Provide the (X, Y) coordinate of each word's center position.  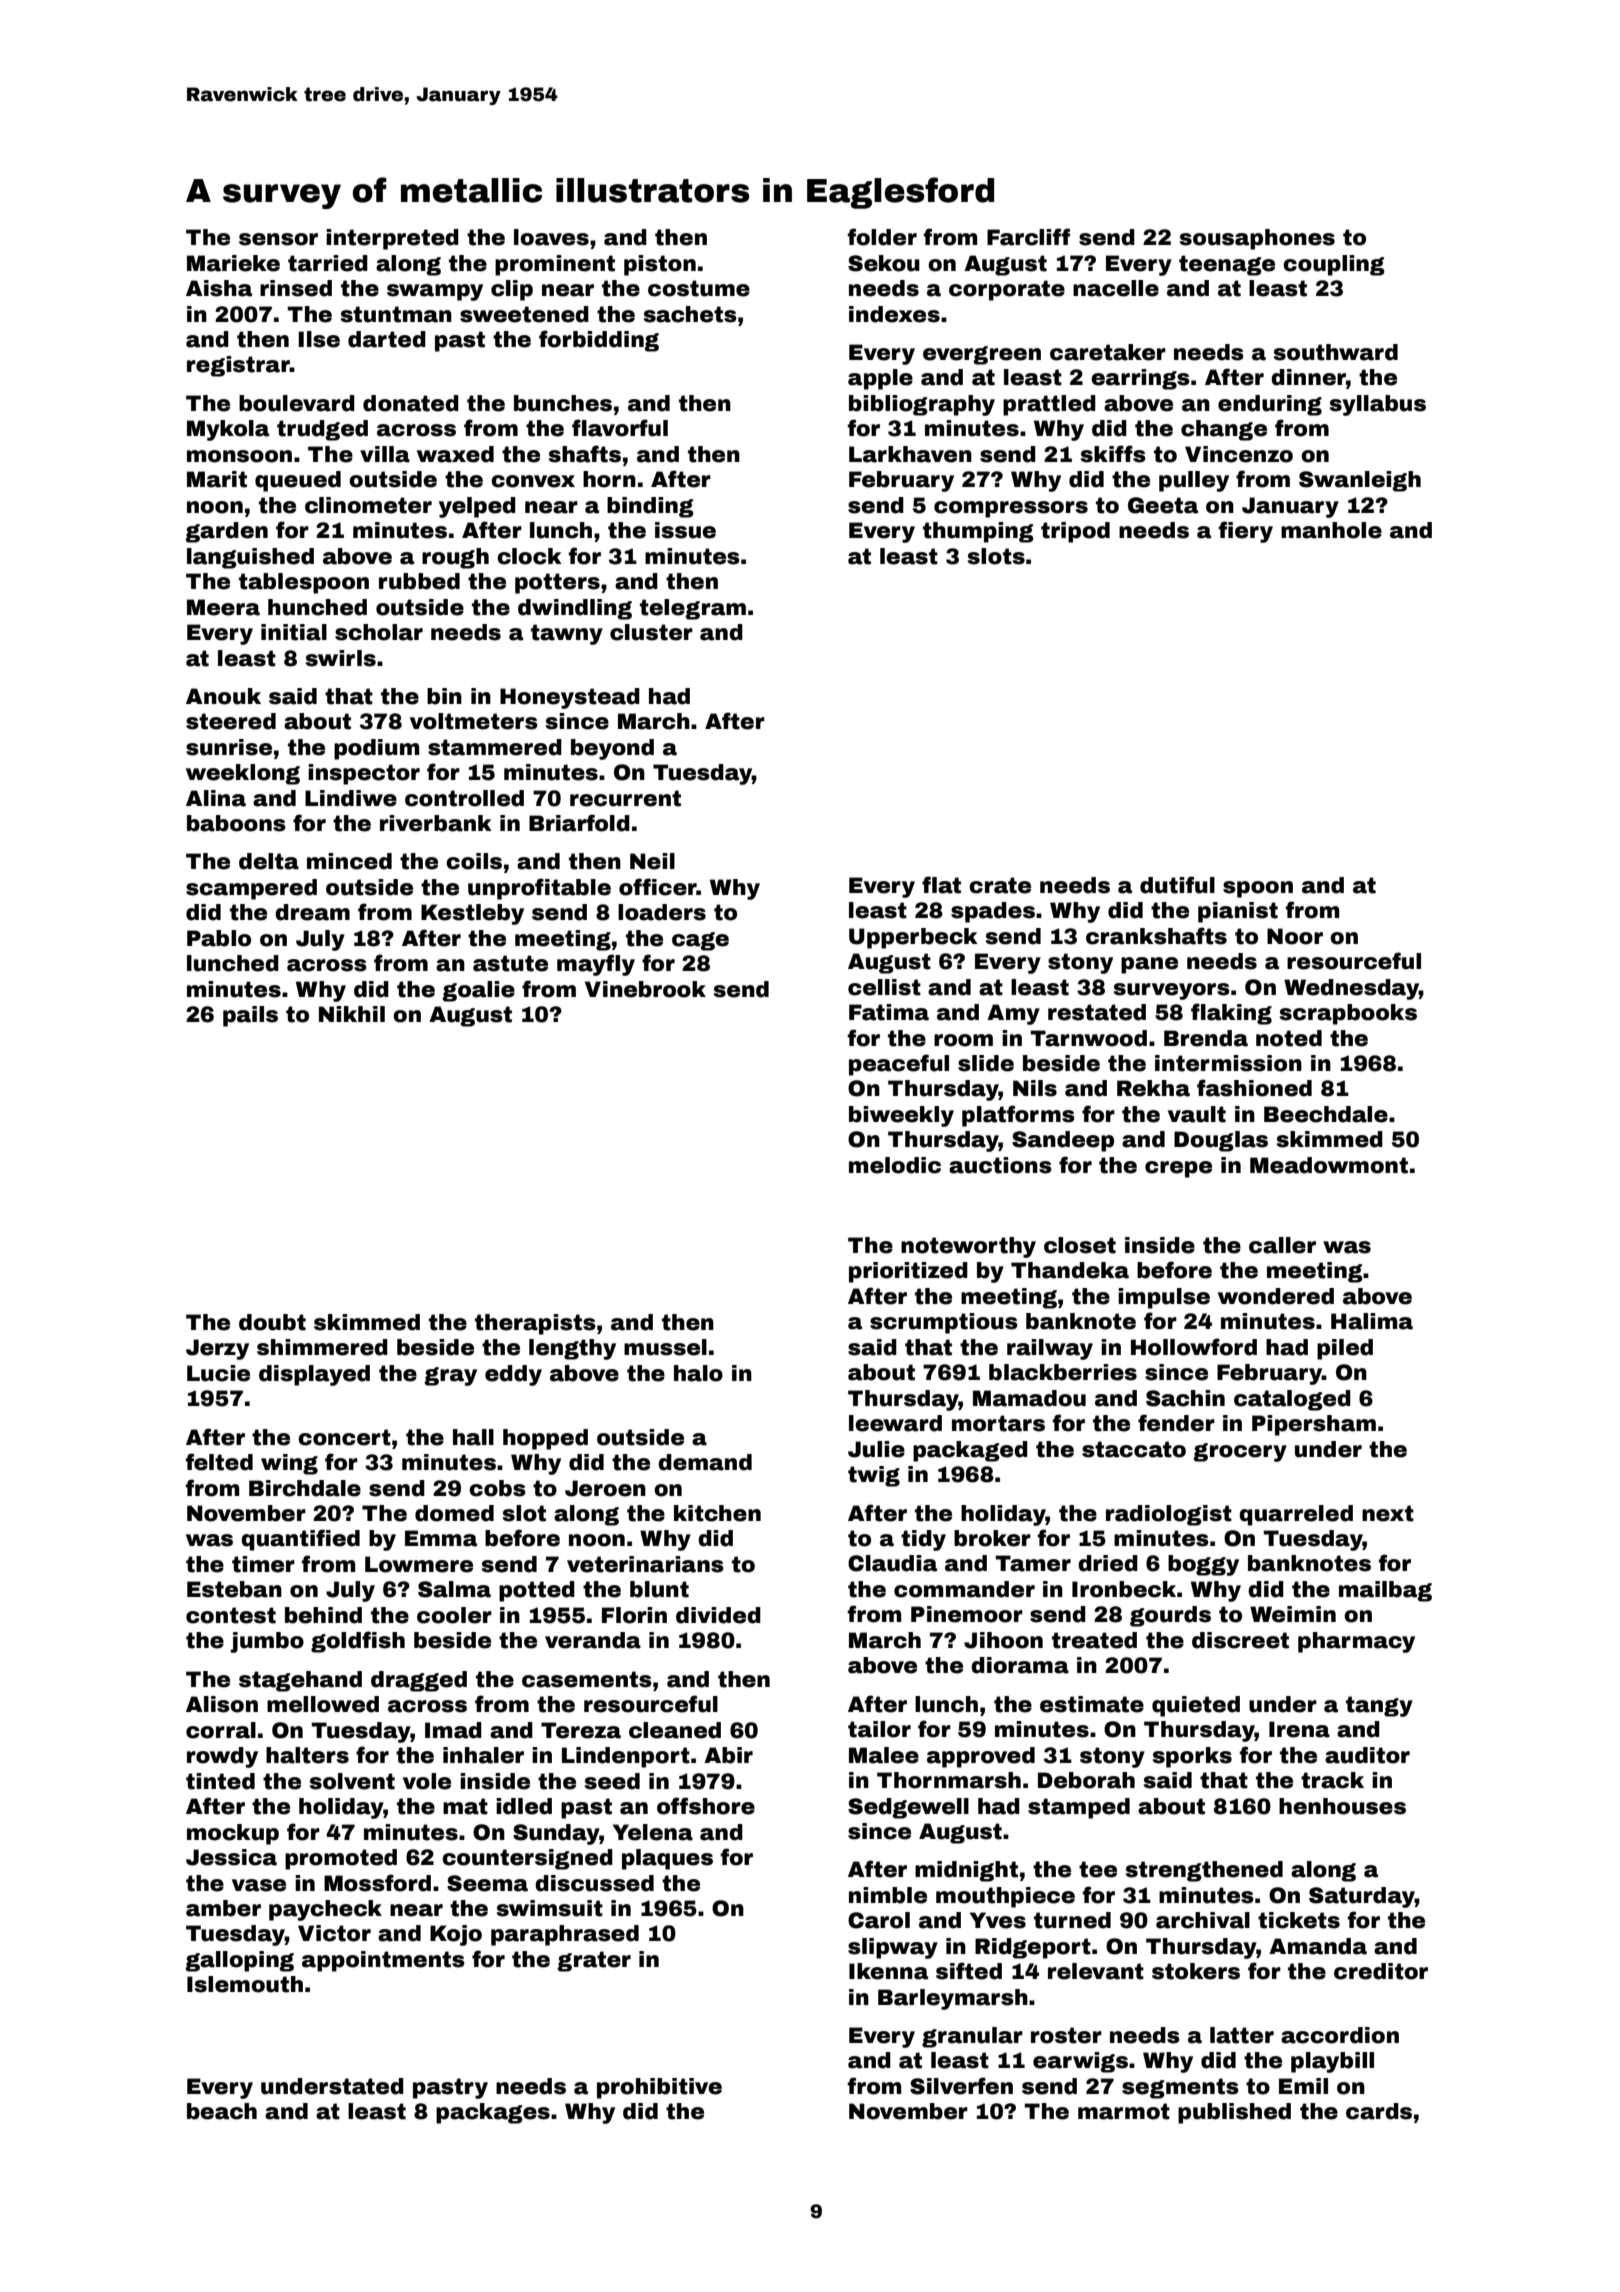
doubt (272, 1322)
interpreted (392, 239)
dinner (1308, 377)
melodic (895, 1165)
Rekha (1153, 1088)
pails (250, 1016)
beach (222, 2111)
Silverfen (961, 2086)
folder (882, 237)
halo (698, 1373)
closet (1080, 1245)
